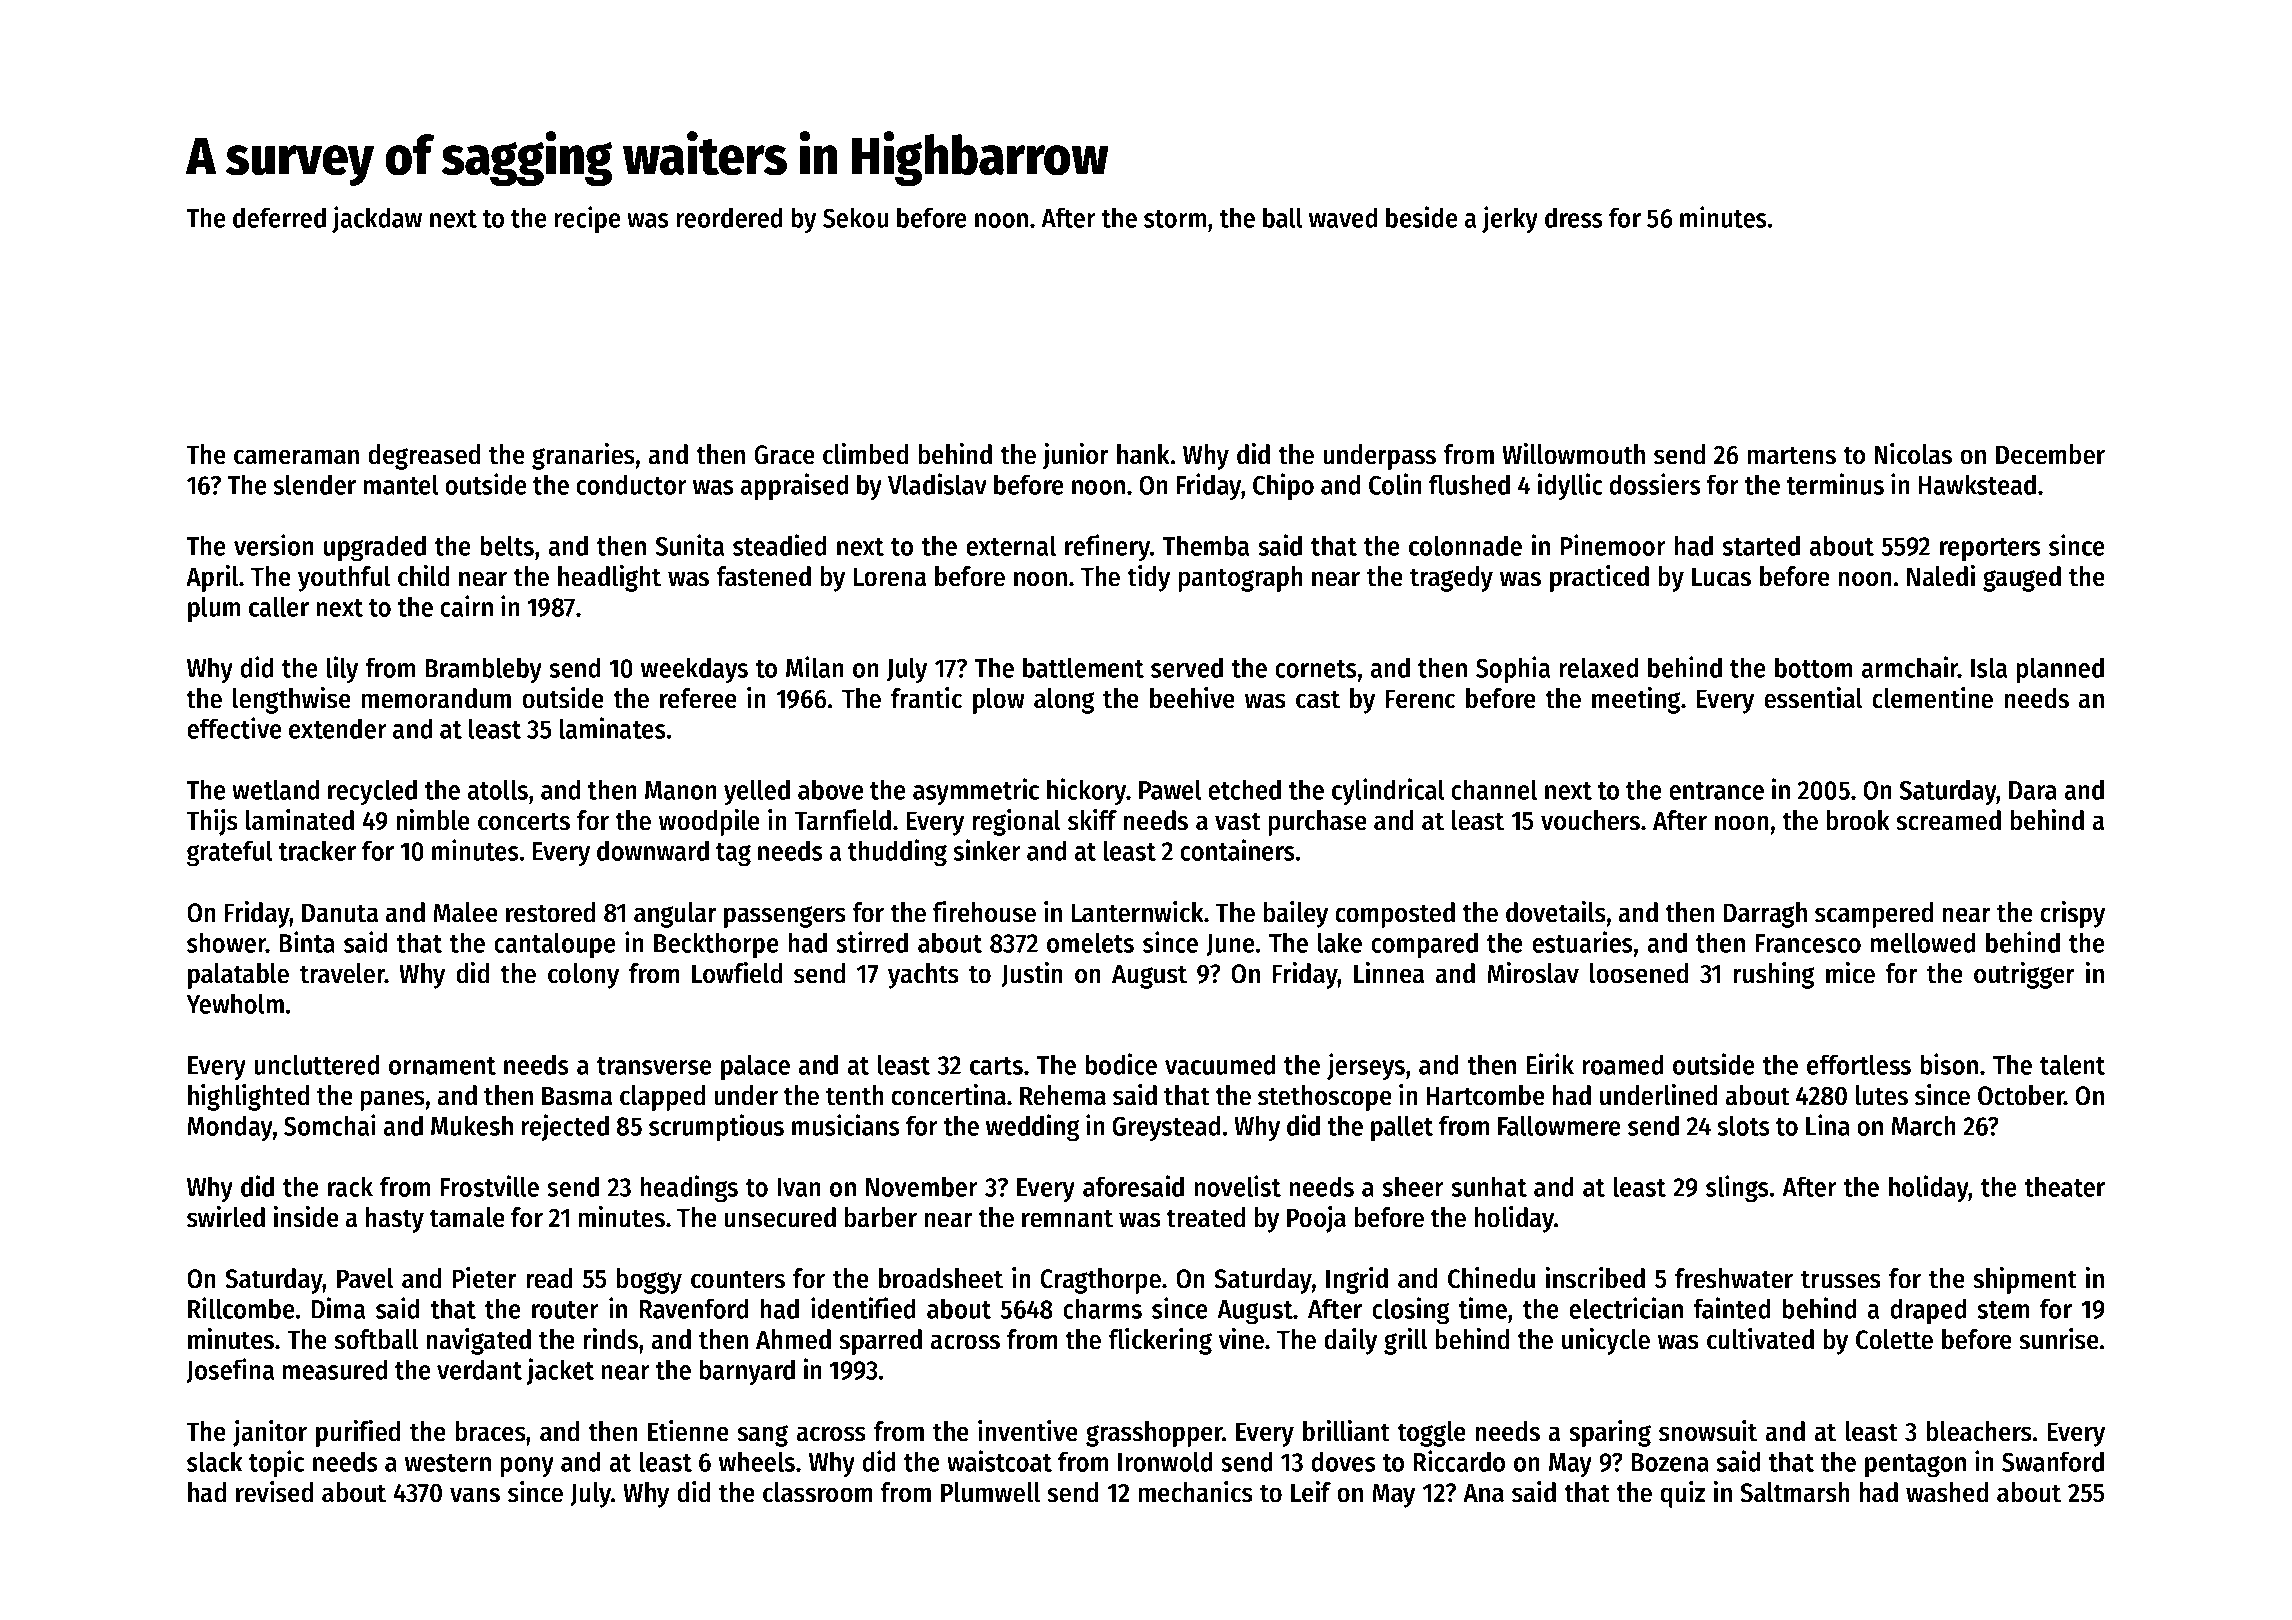 The image size is (2292, 1620). Describe the element at coordinates (275, 789) in the document. I see `wetland` at that location.
